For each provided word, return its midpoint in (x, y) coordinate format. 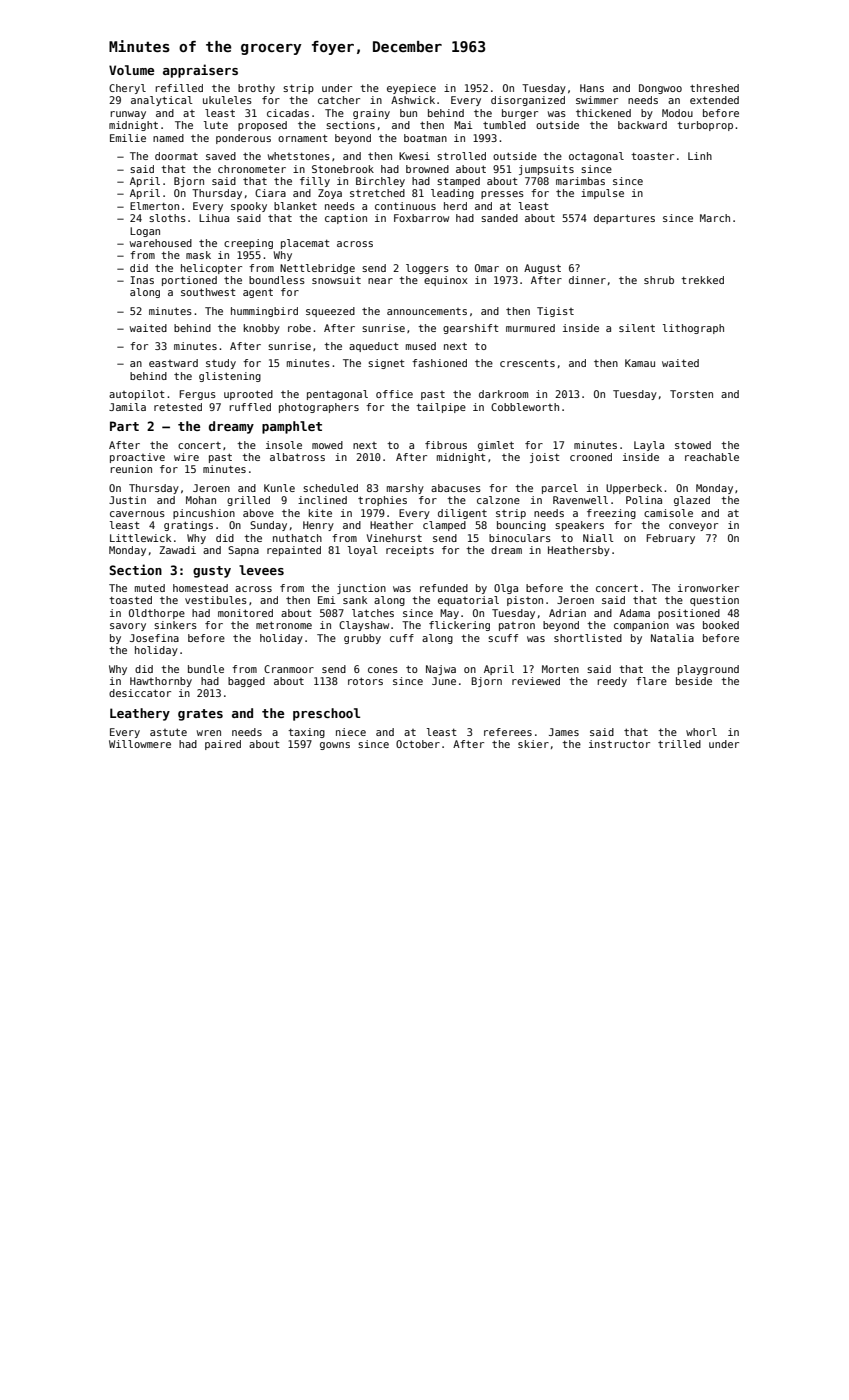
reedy (612, 682)
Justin (127, 500)
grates (200, 715)
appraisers (200, 71)
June (444, 681)
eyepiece (411, 89)
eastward (173, 363)
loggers (427, 269)
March (715, 218)
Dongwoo (660, 89)
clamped (444, 526)
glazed (692, 501)
